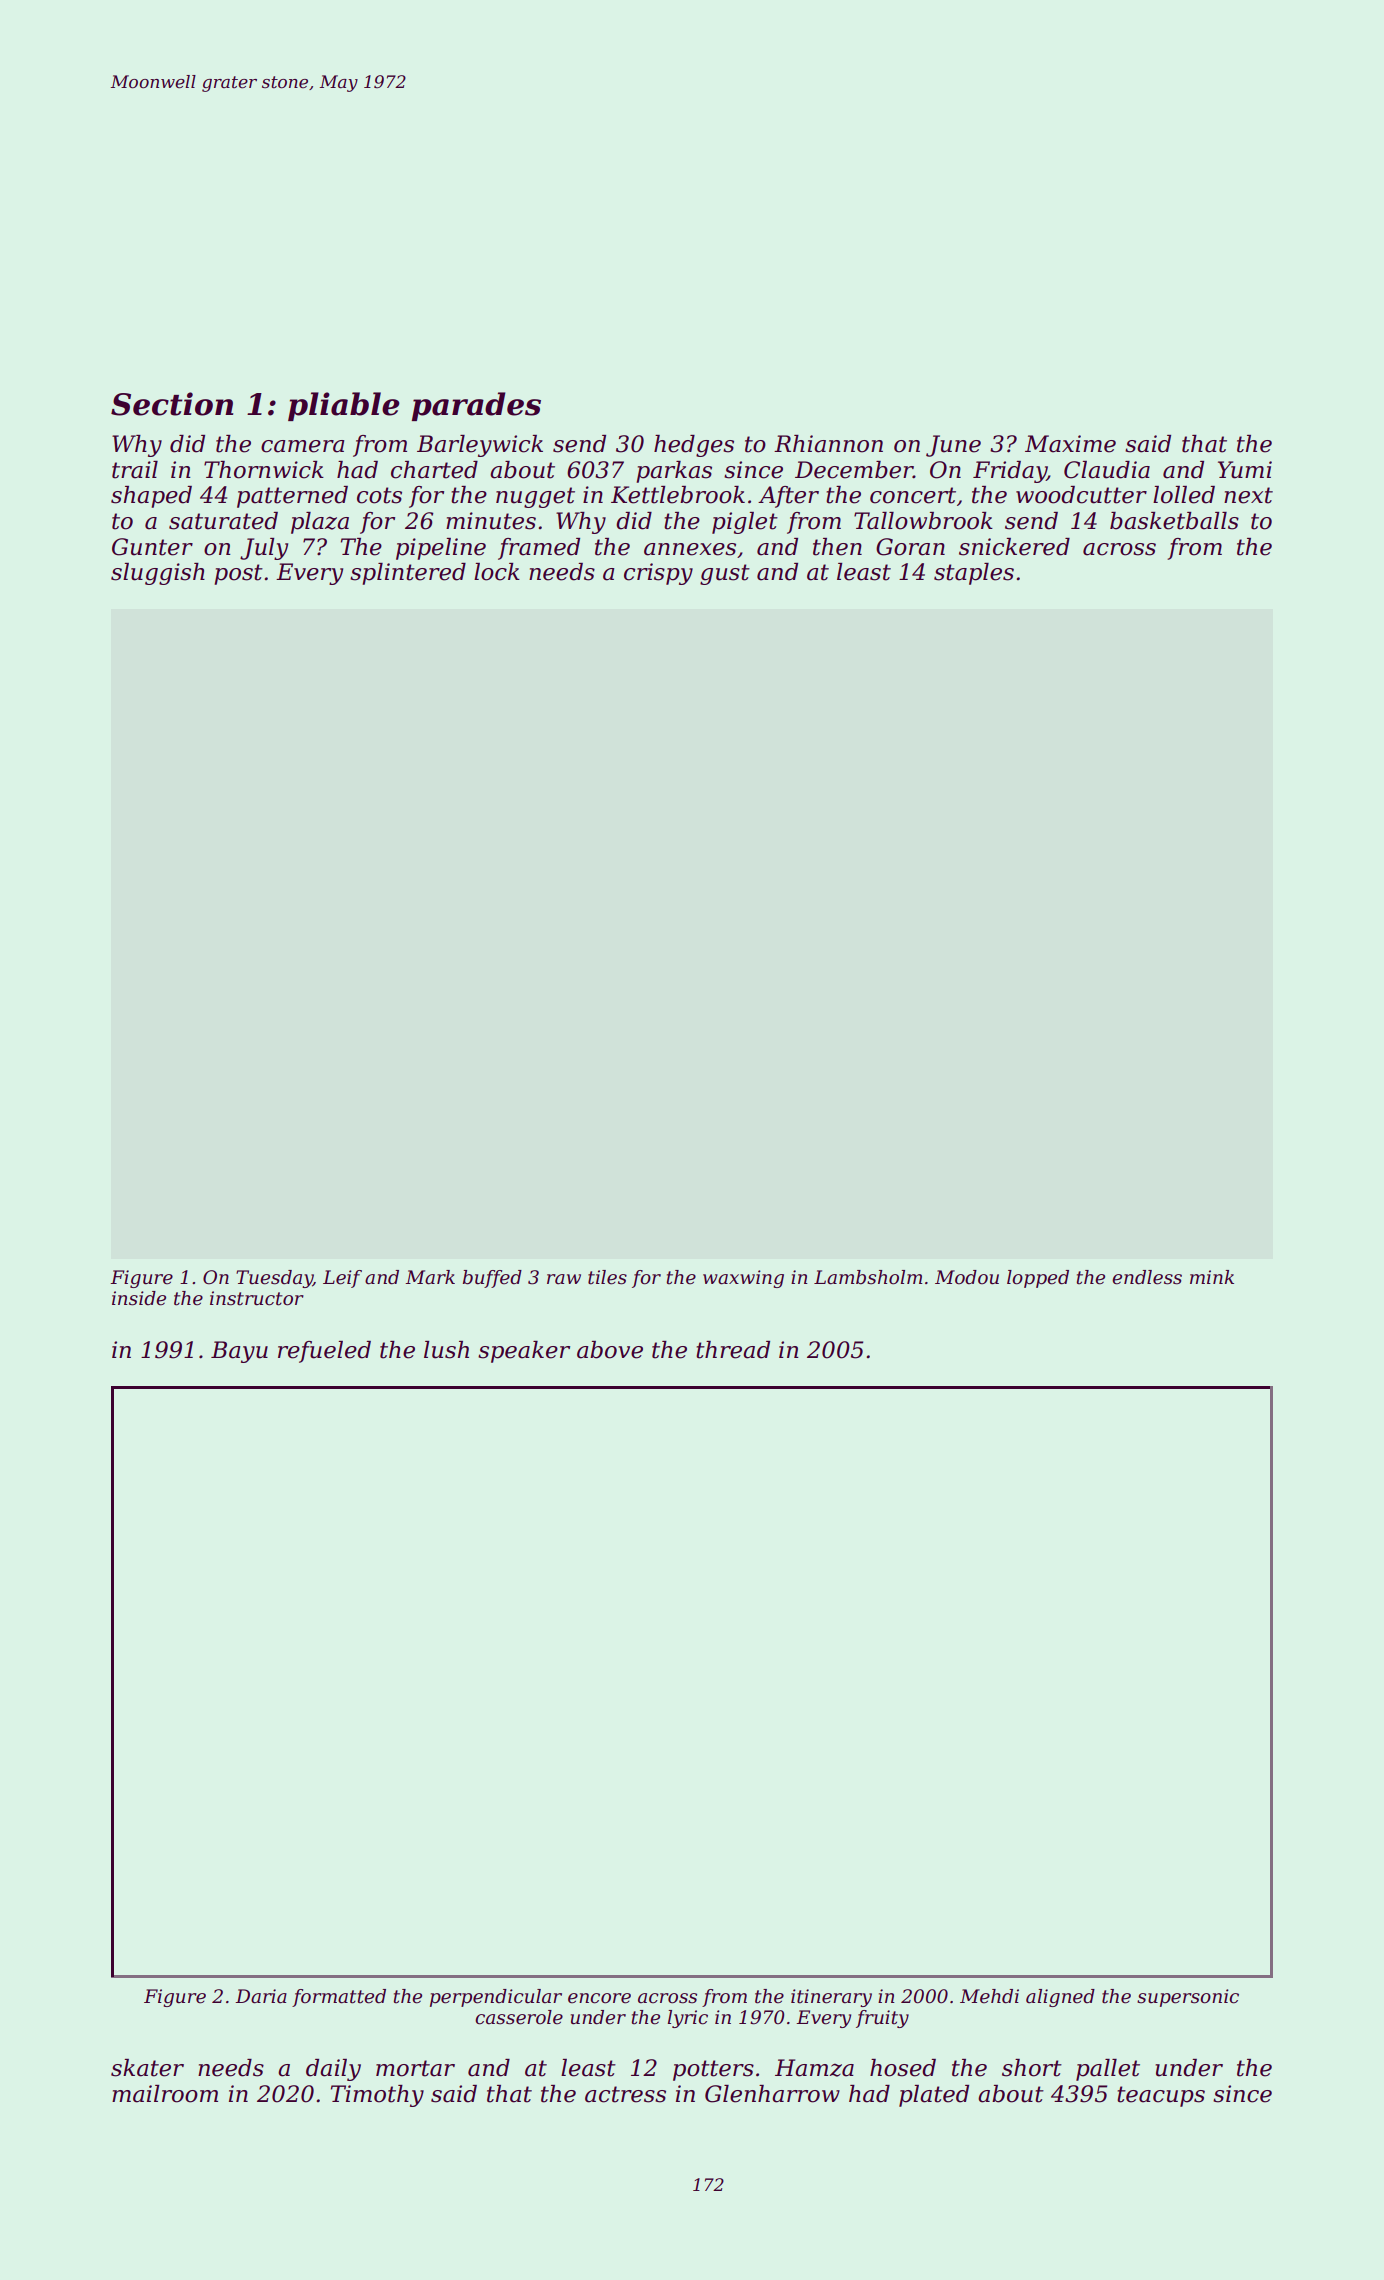 The width and height of the image is (1384, 2280). I want to click on staples, so click(974, 574).
